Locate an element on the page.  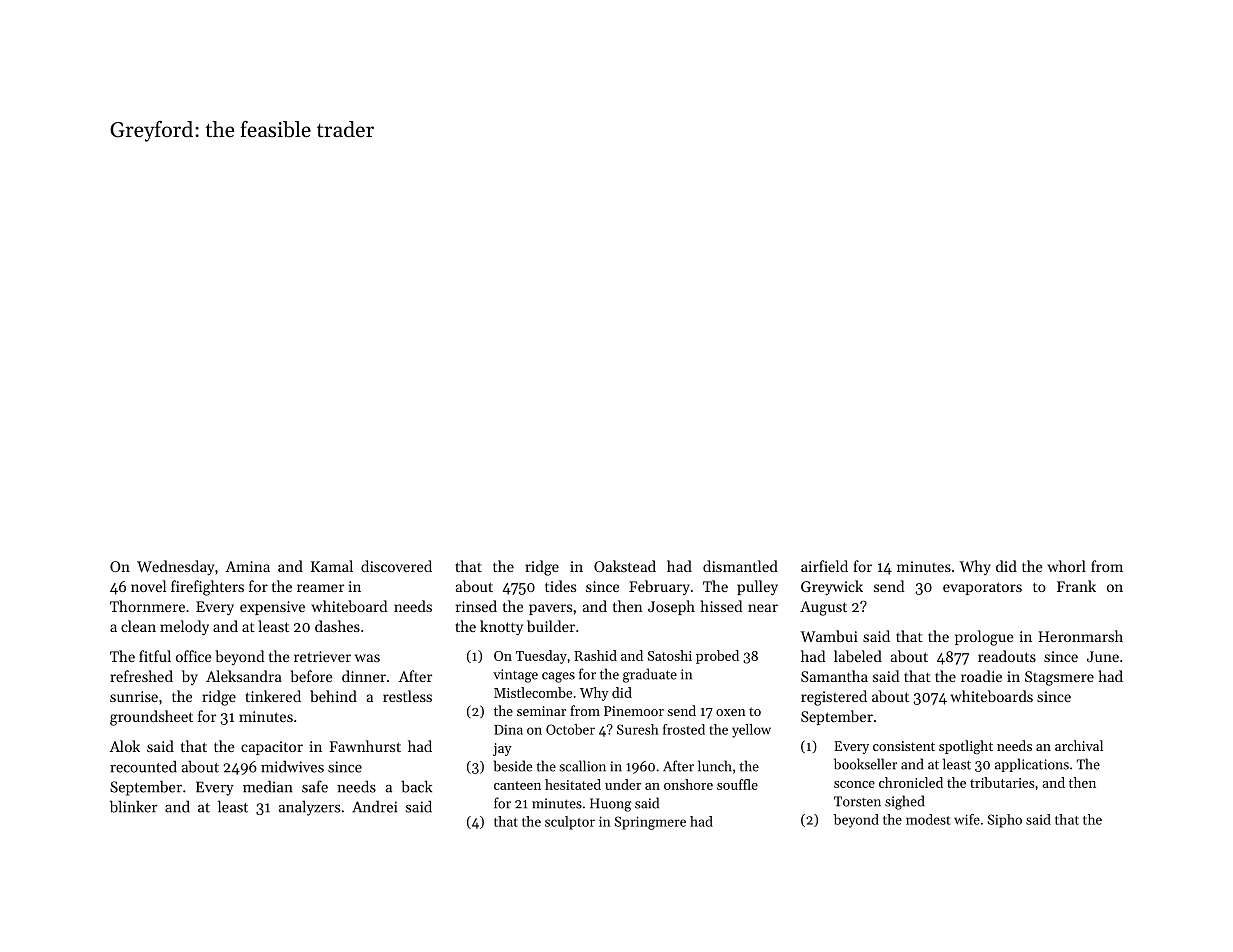
knotty is located at coordinates (501, 628).
